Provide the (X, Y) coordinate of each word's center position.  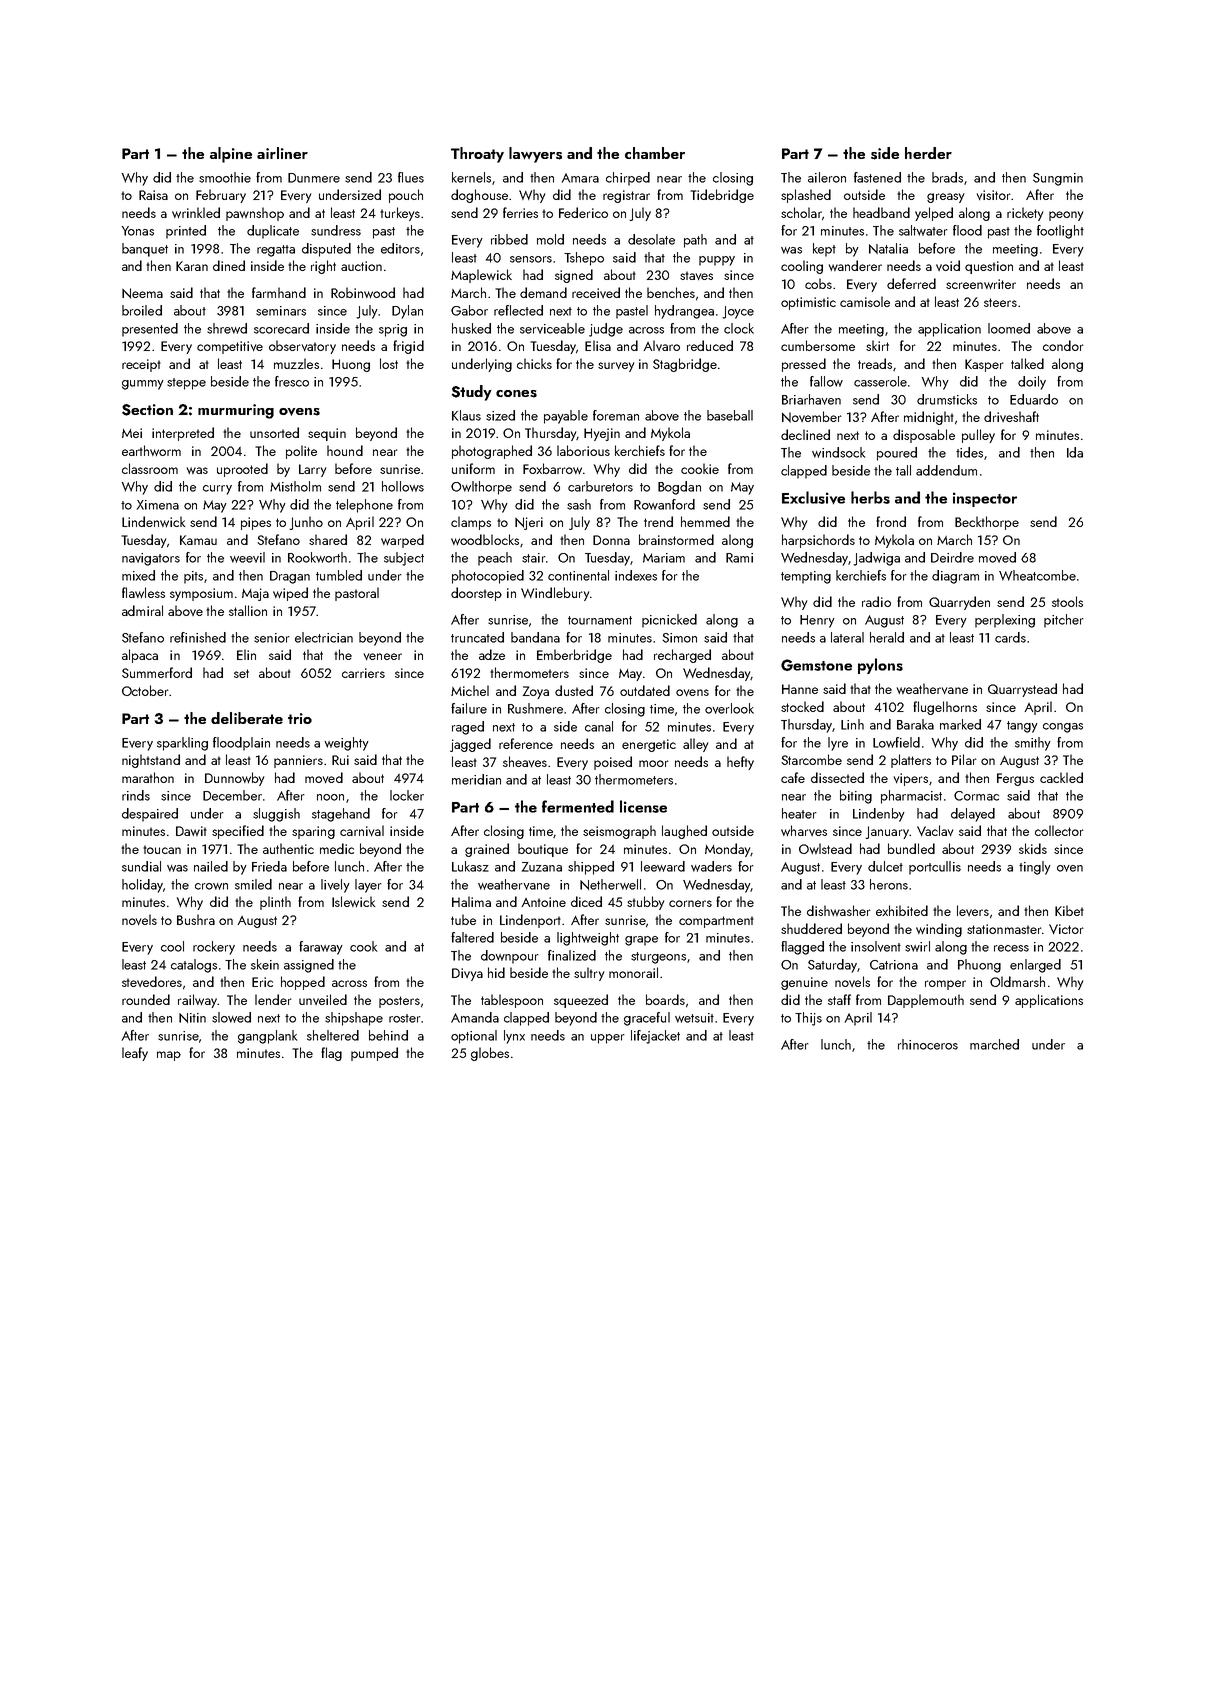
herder (928, 153)
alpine (231, 155)
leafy (135, 1054)
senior (272, 638)
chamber (655, 153)
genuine (804, 983)
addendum (946, 470)
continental (578, 575)
